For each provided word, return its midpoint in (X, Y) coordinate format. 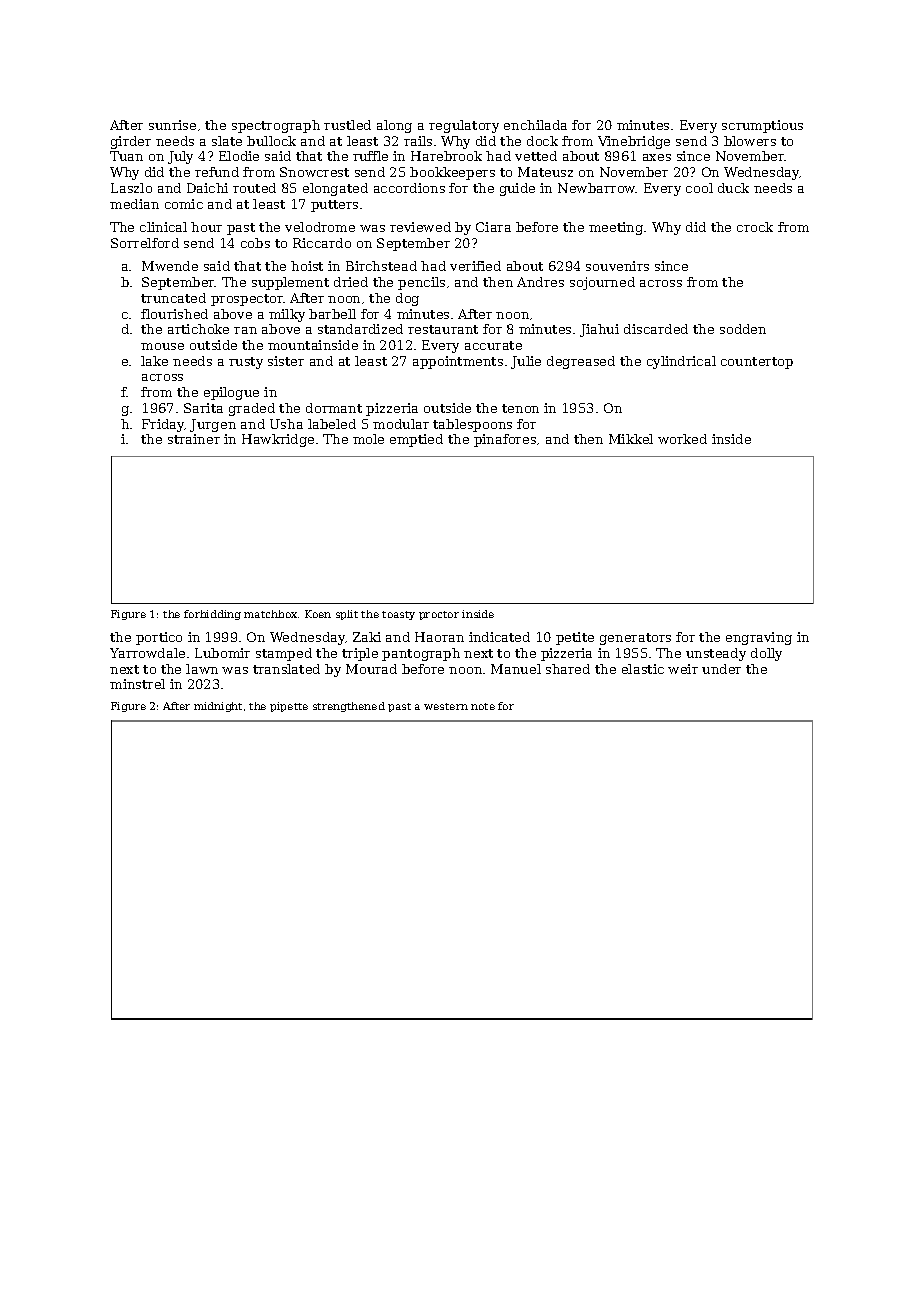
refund (217, 172)
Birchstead (381, 266)
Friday (163, 425)
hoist (307, 266)
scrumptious (762, 126)
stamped (284, 654)
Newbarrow (597, 188)
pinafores (505, 440)
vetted (536, 156)
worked (682, 439)
